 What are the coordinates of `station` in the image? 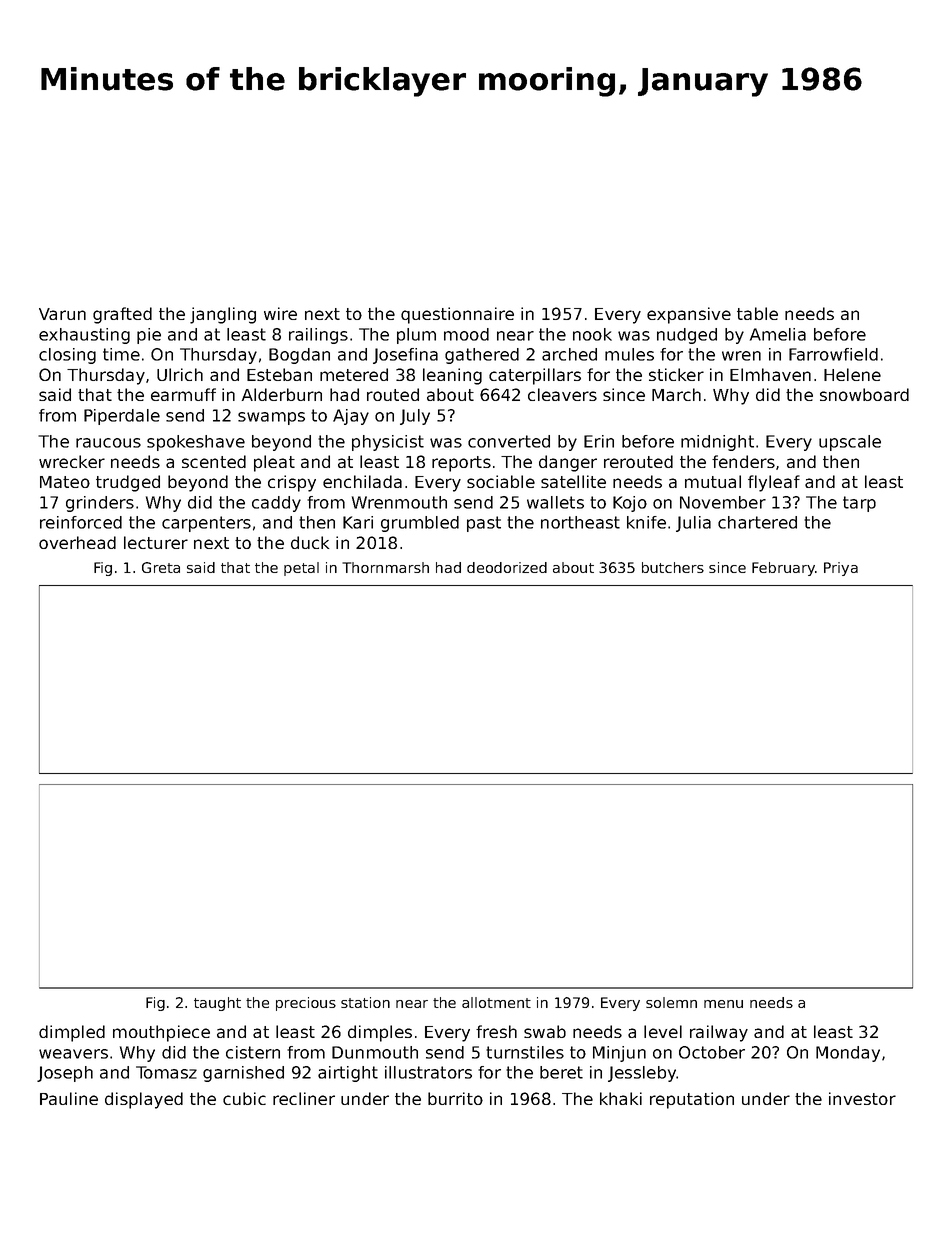 It's located at (365, 1002).
